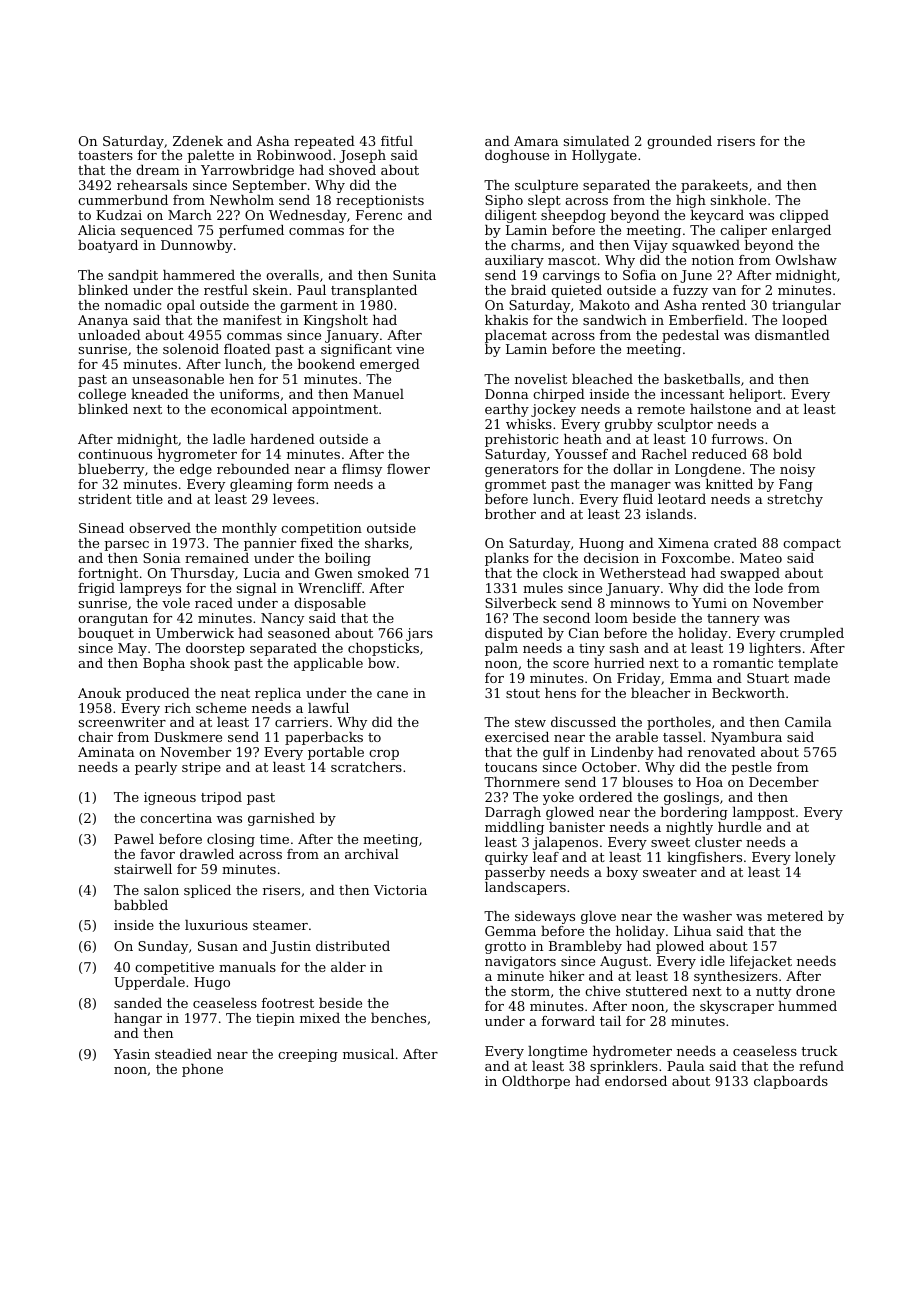  Describe the element at coordinates (292, 275) in the image. I see `overalls` at that location.
